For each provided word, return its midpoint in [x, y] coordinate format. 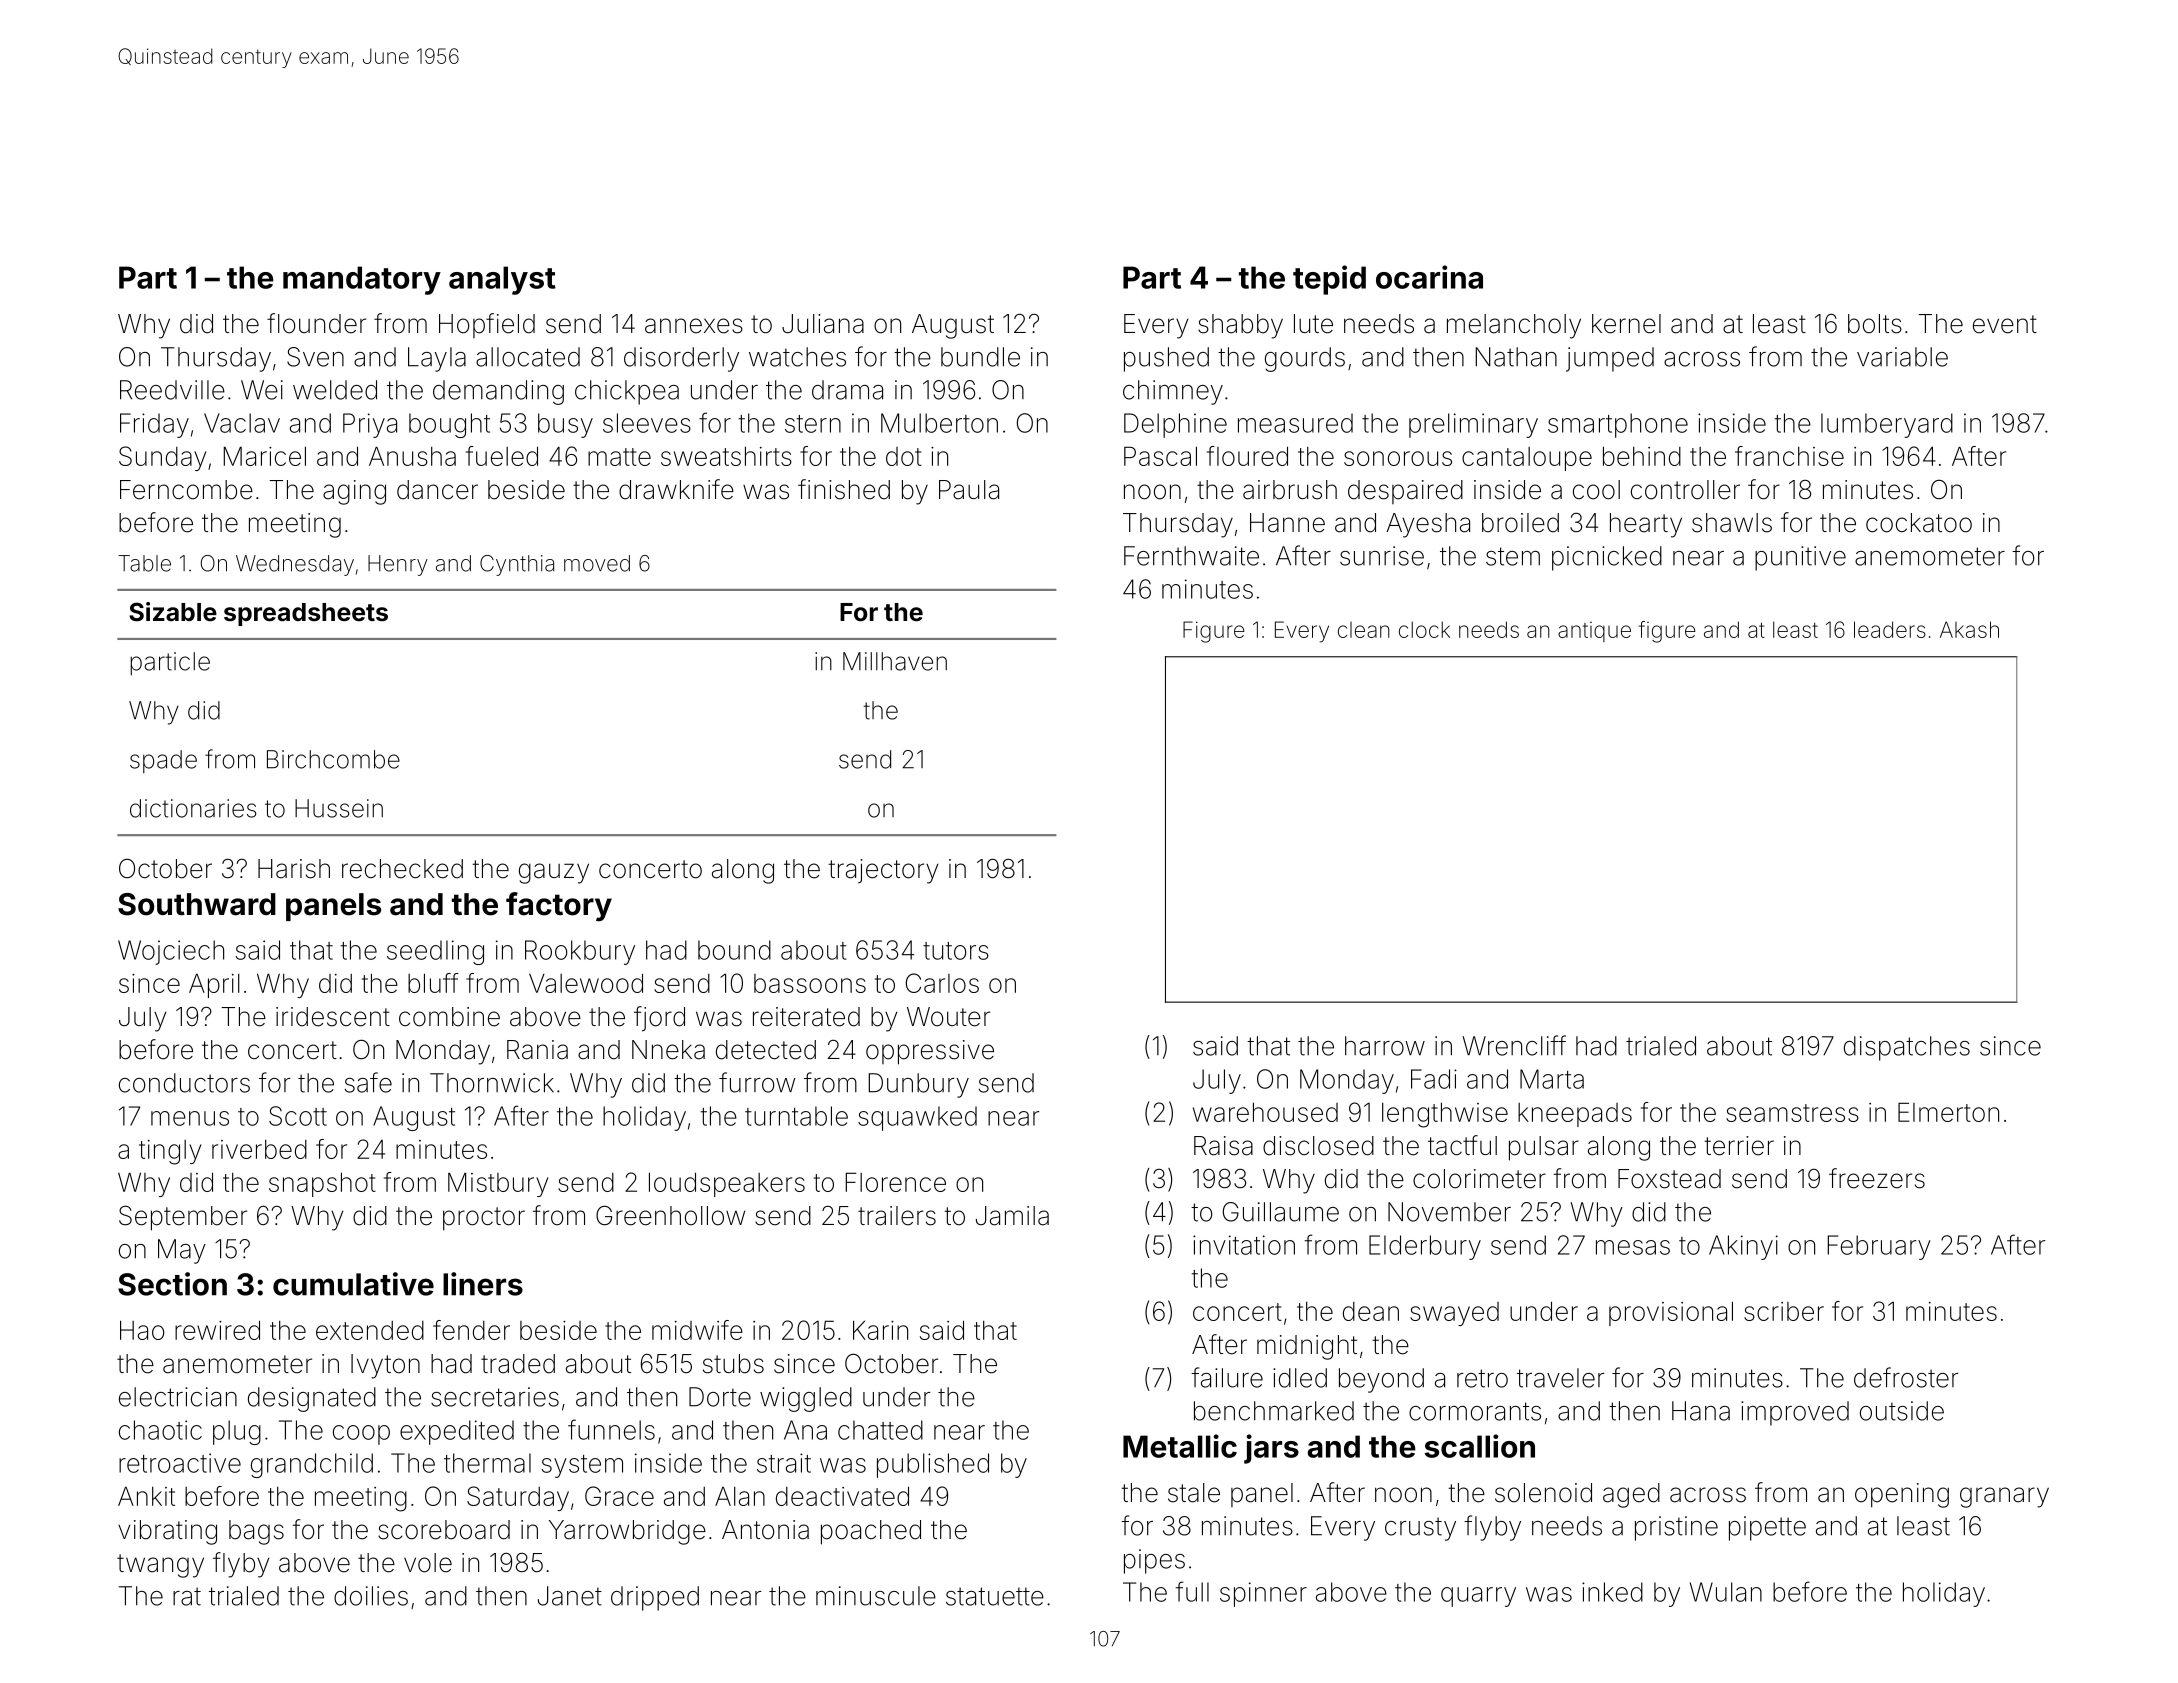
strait [784, 1463]
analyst [502, 280]
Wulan [1726, 1592]
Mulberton [939, 423]
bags [256, 1532]
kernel [1626, 324]
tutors [956, 951]
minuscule [876, 1596]
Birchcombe [333, 759]
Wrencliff [1514, 1045]
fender [471, 1330]
